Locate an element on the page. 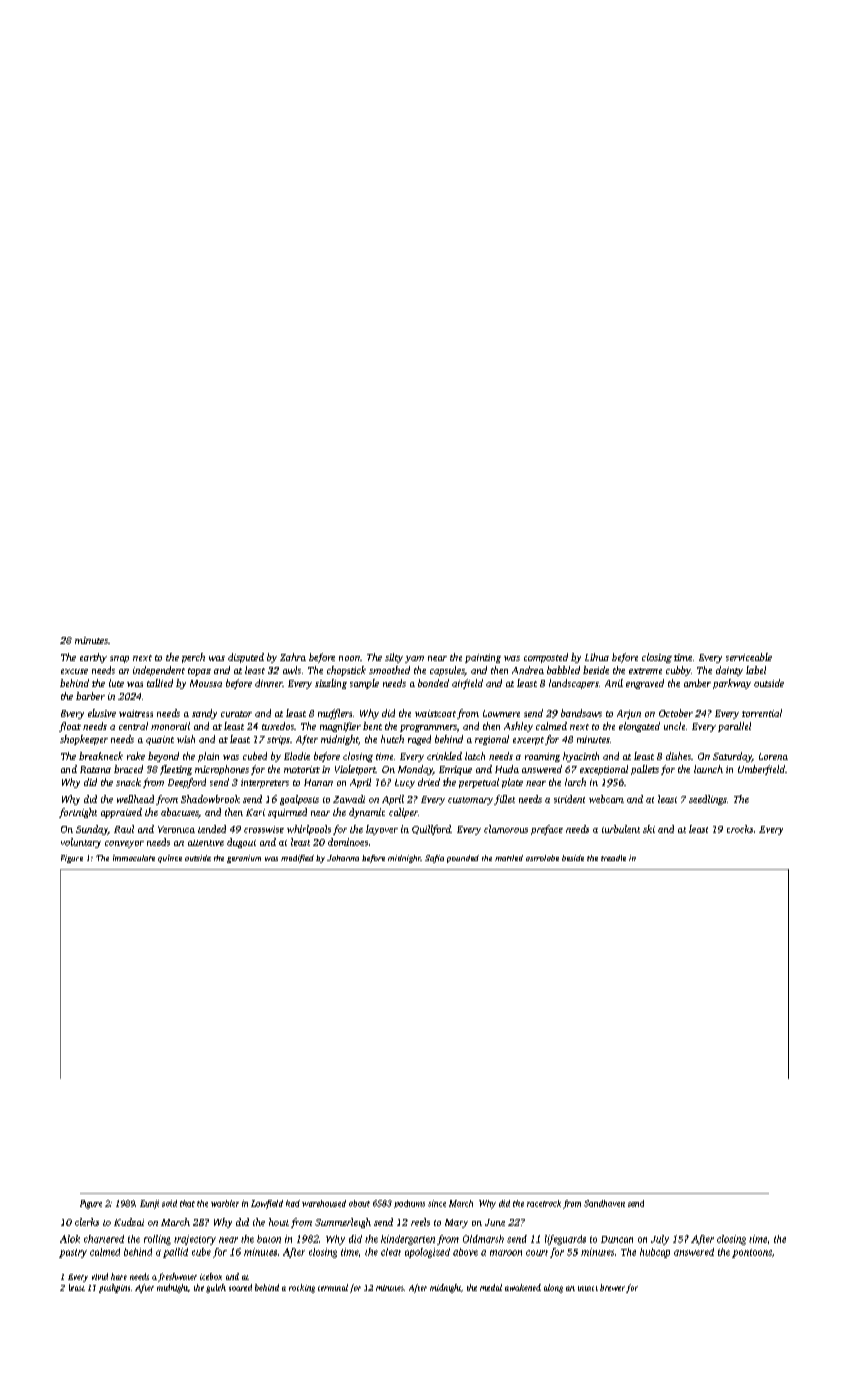 The image size is (849, 1400). noon is located at coordinates (349, 658).
